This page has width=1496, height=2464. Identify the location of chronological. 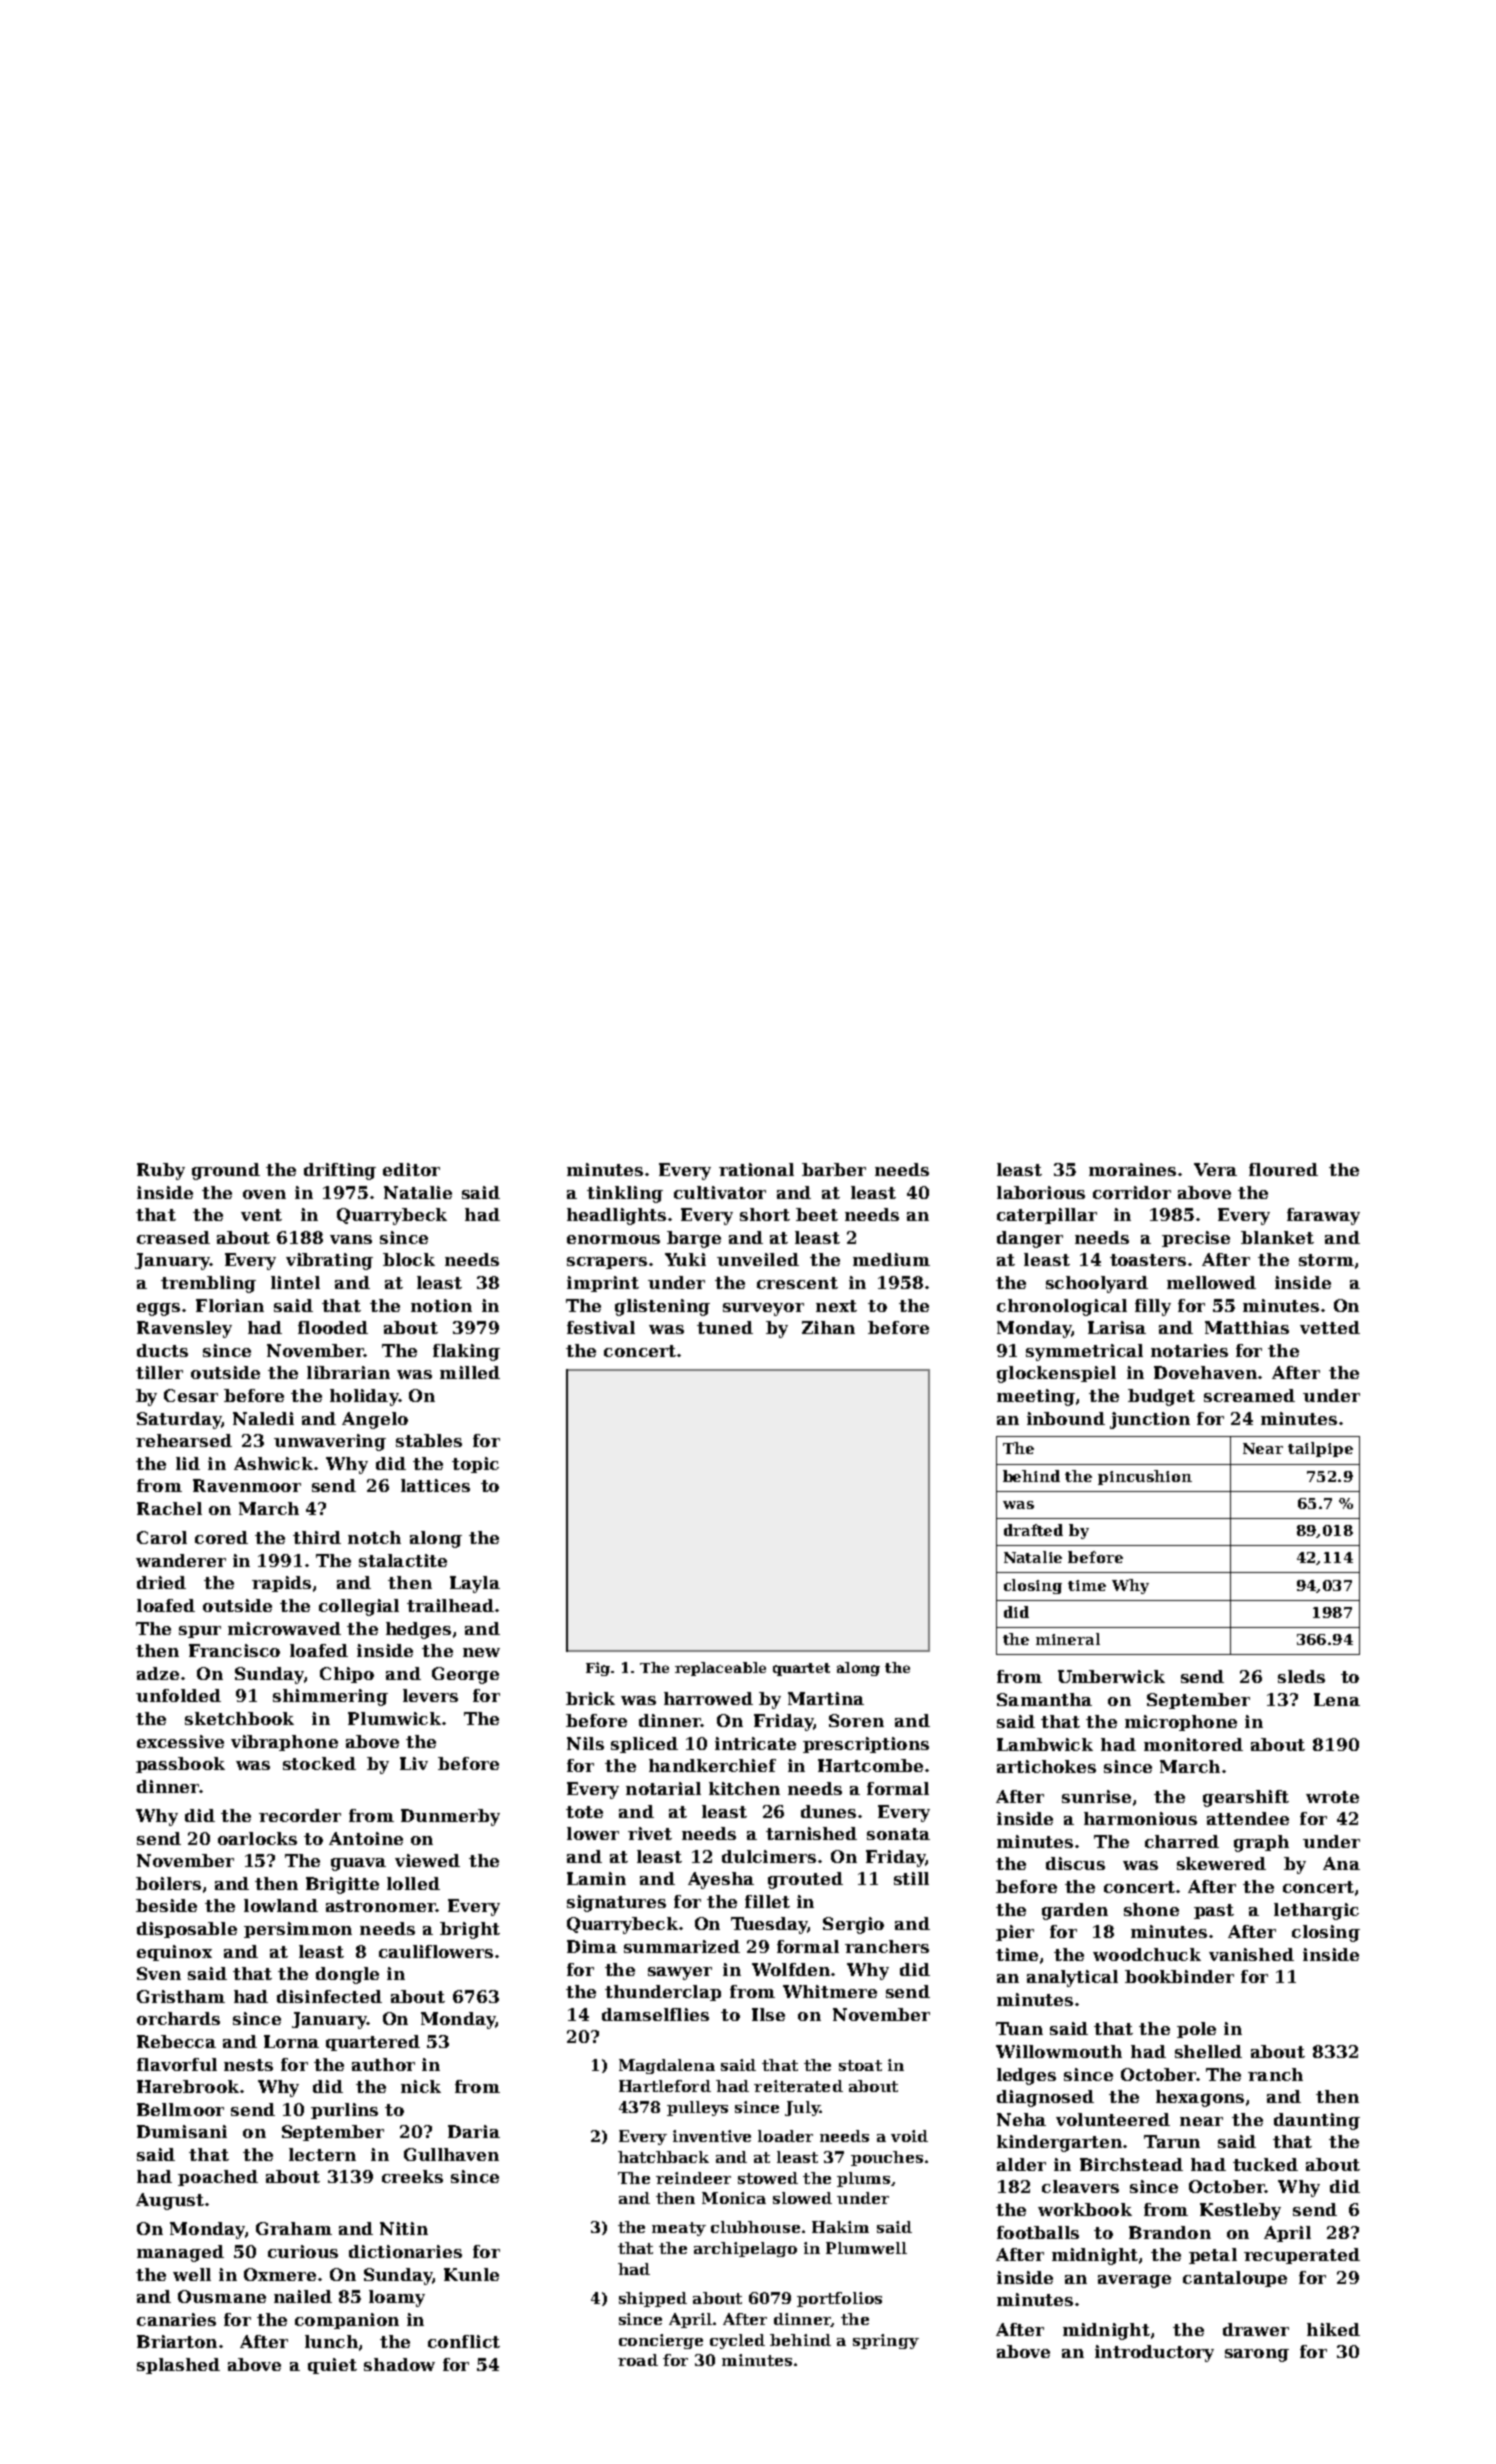
(1062, 1307).
